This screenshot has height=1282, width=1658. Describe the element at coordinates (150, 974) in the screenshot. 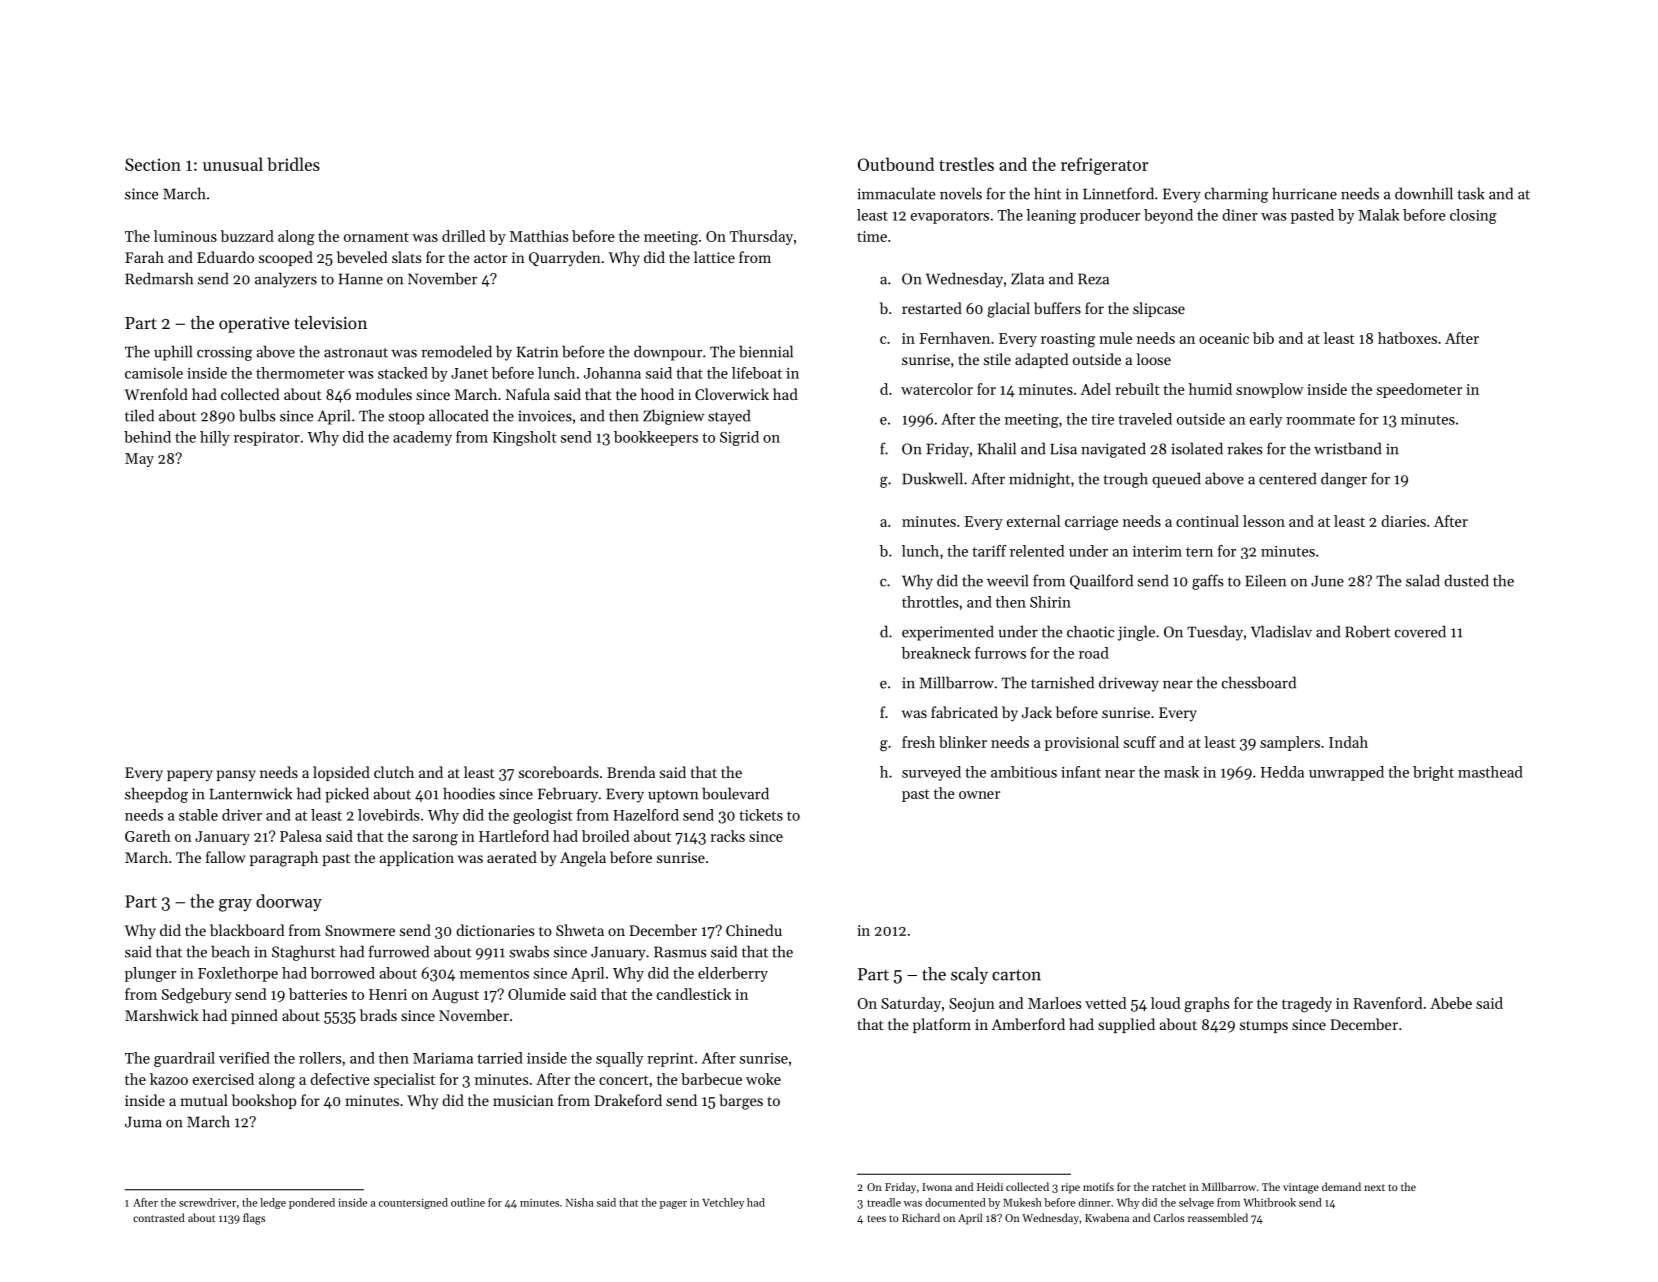

I see `plunger` at that location.
